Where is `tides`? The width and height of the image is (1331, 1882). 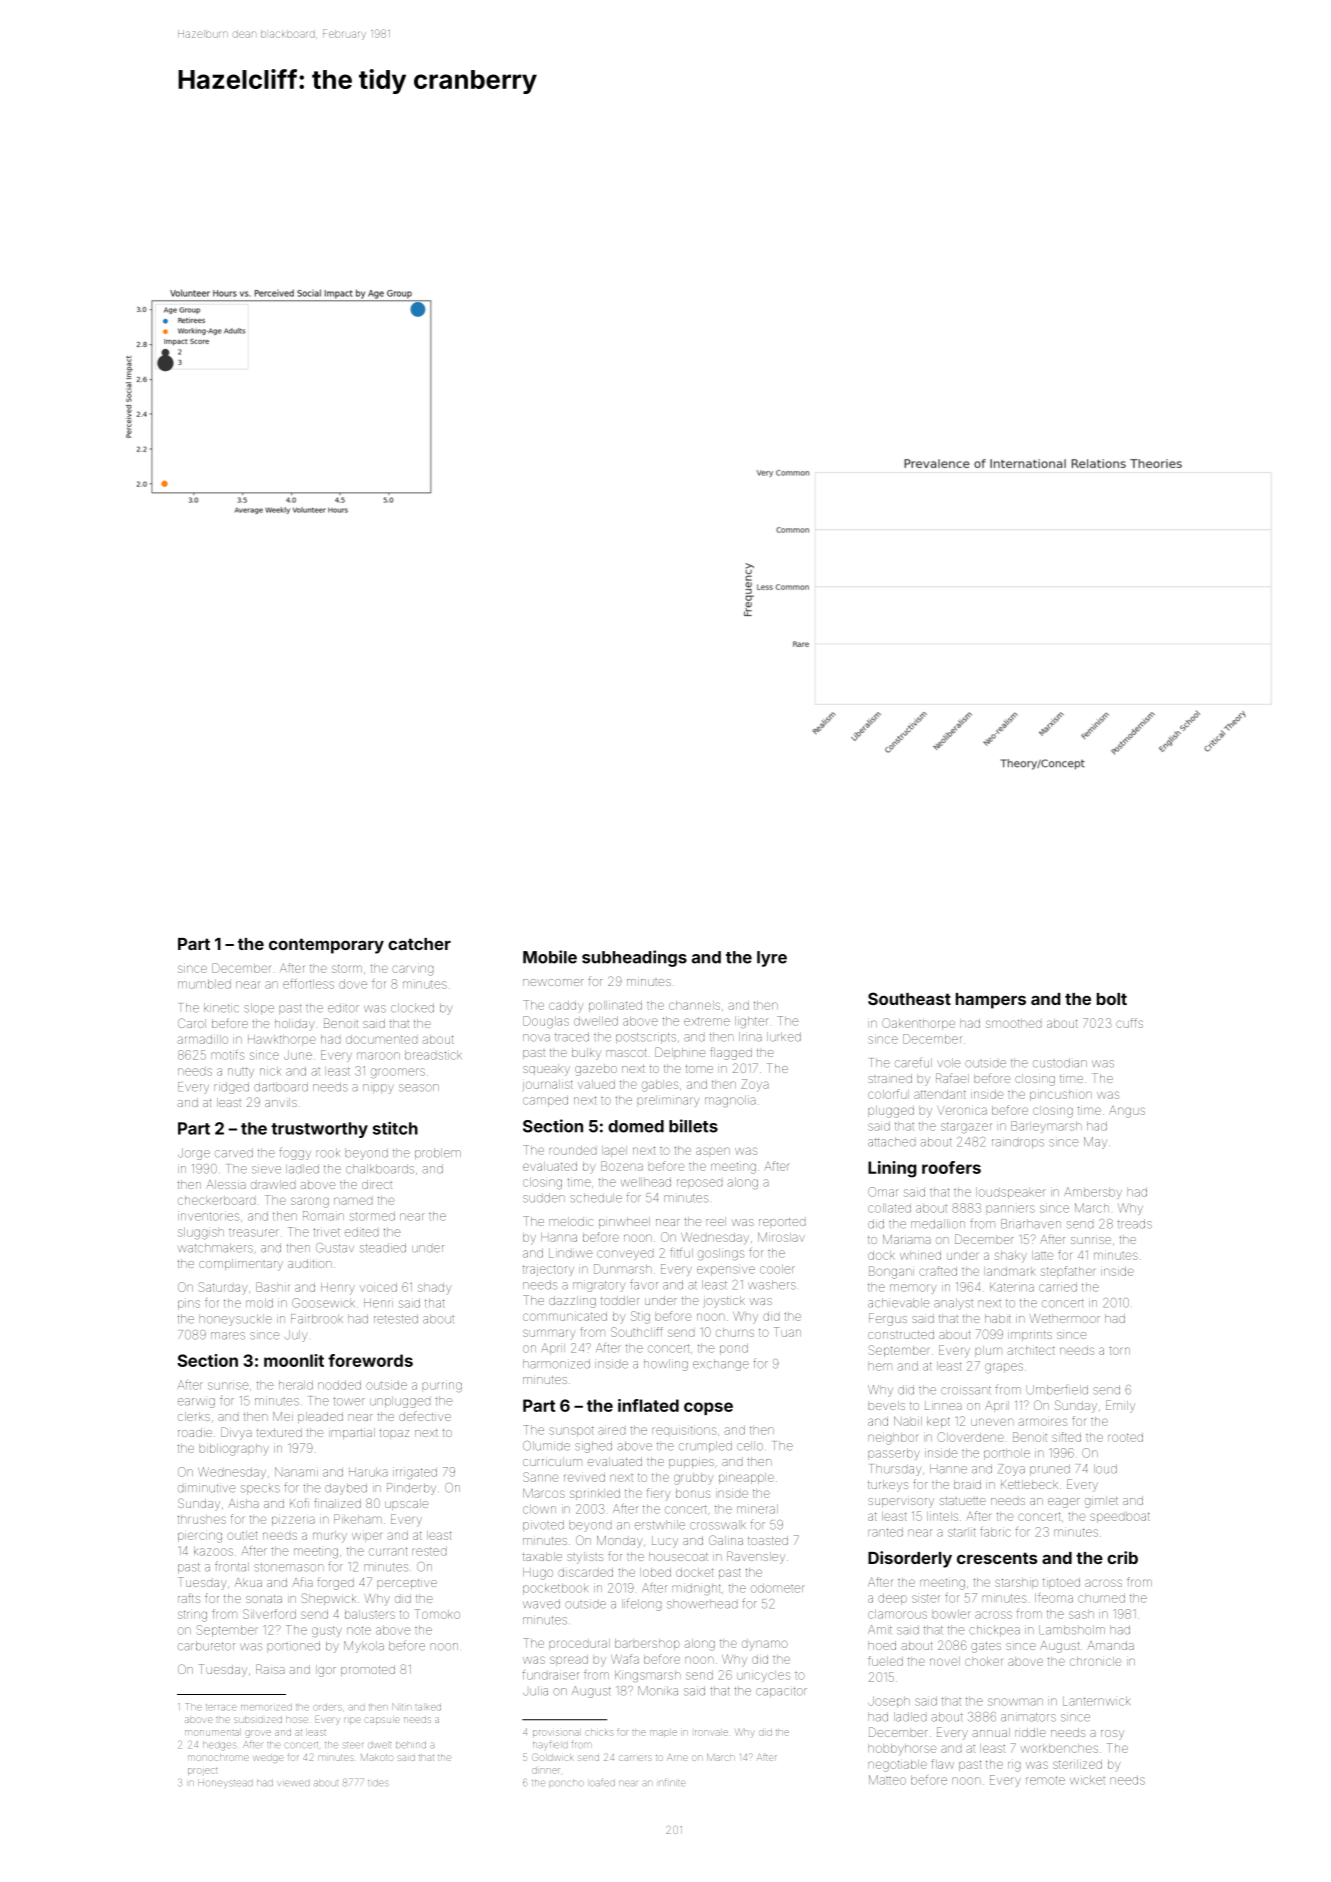
tides is located at coordinates (378, 1783).
